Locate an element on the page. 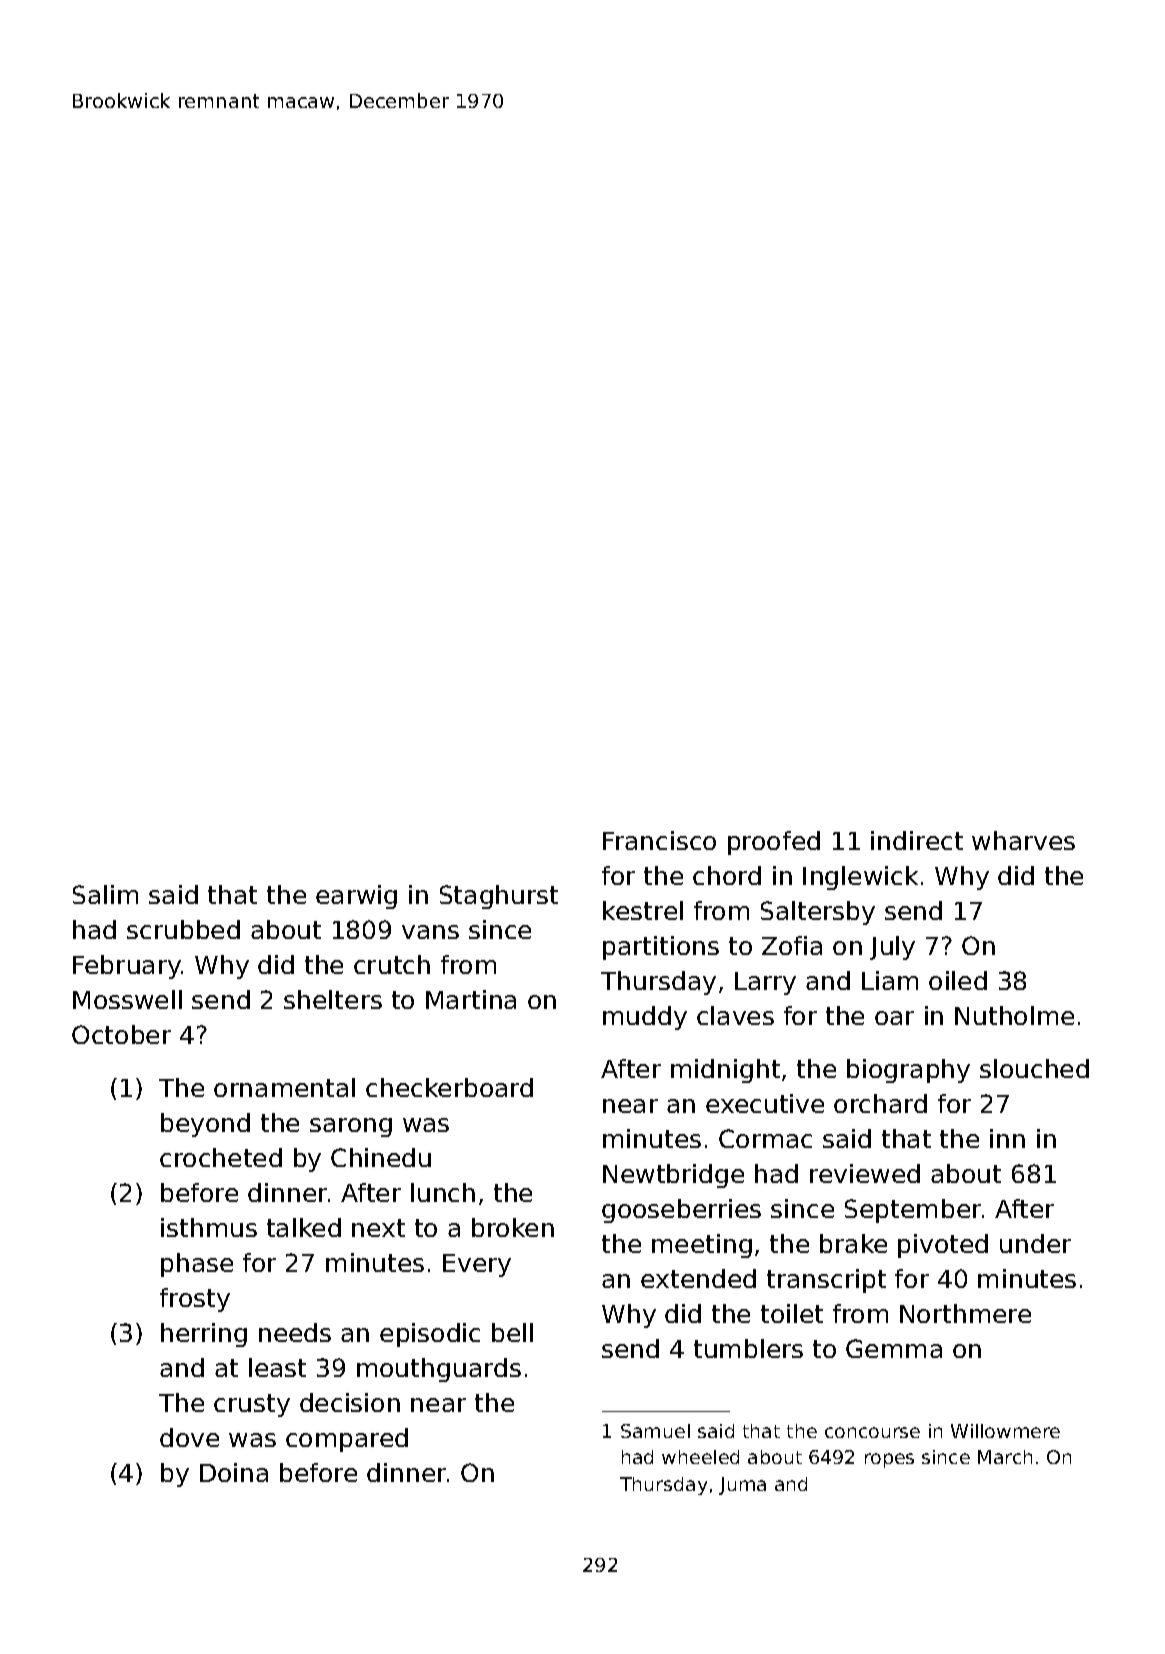  oiled is located at coordinates (958, 980).
